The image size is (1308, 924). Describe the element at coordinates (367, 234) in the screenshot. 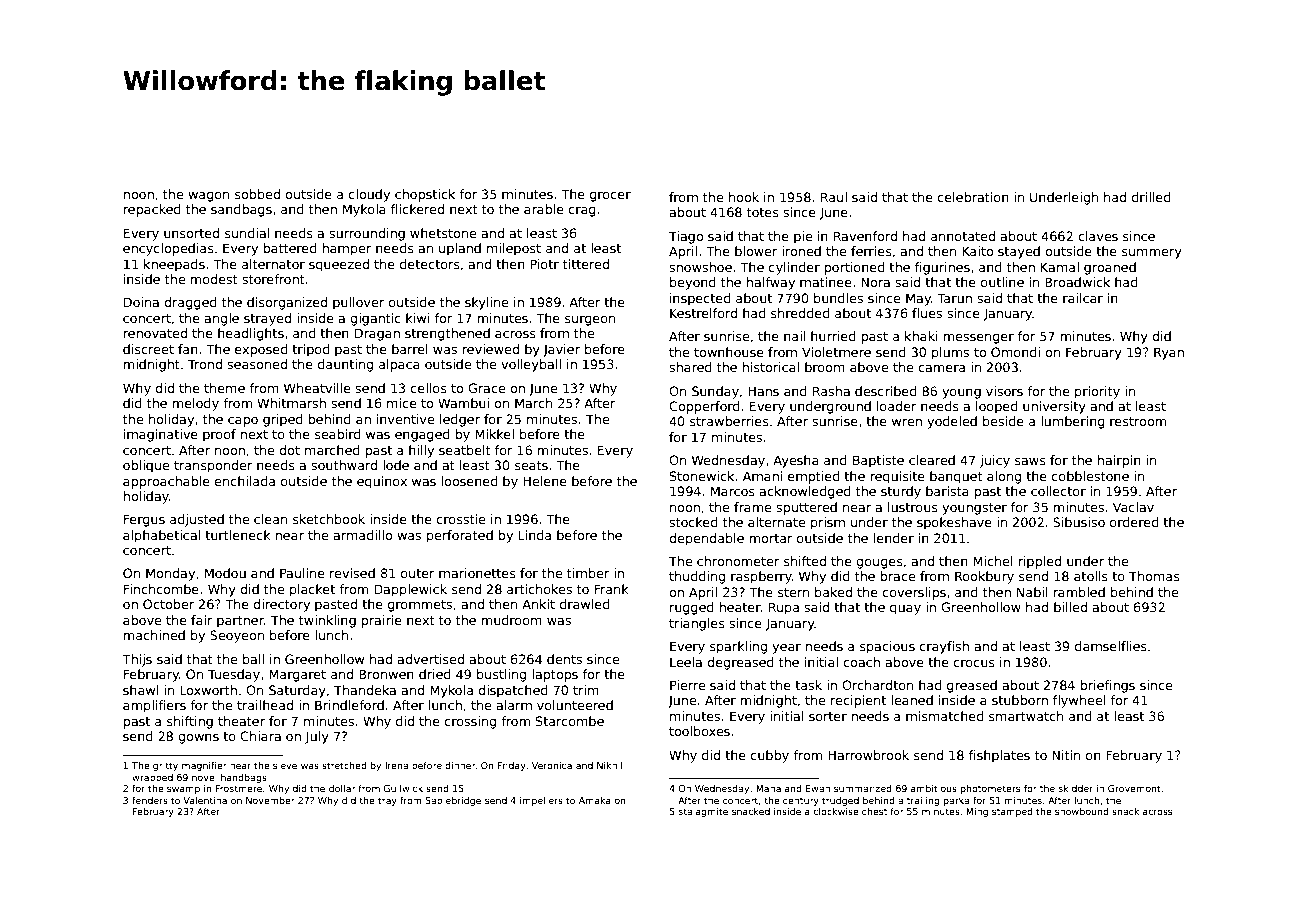

I see `surrounding` at that location.
